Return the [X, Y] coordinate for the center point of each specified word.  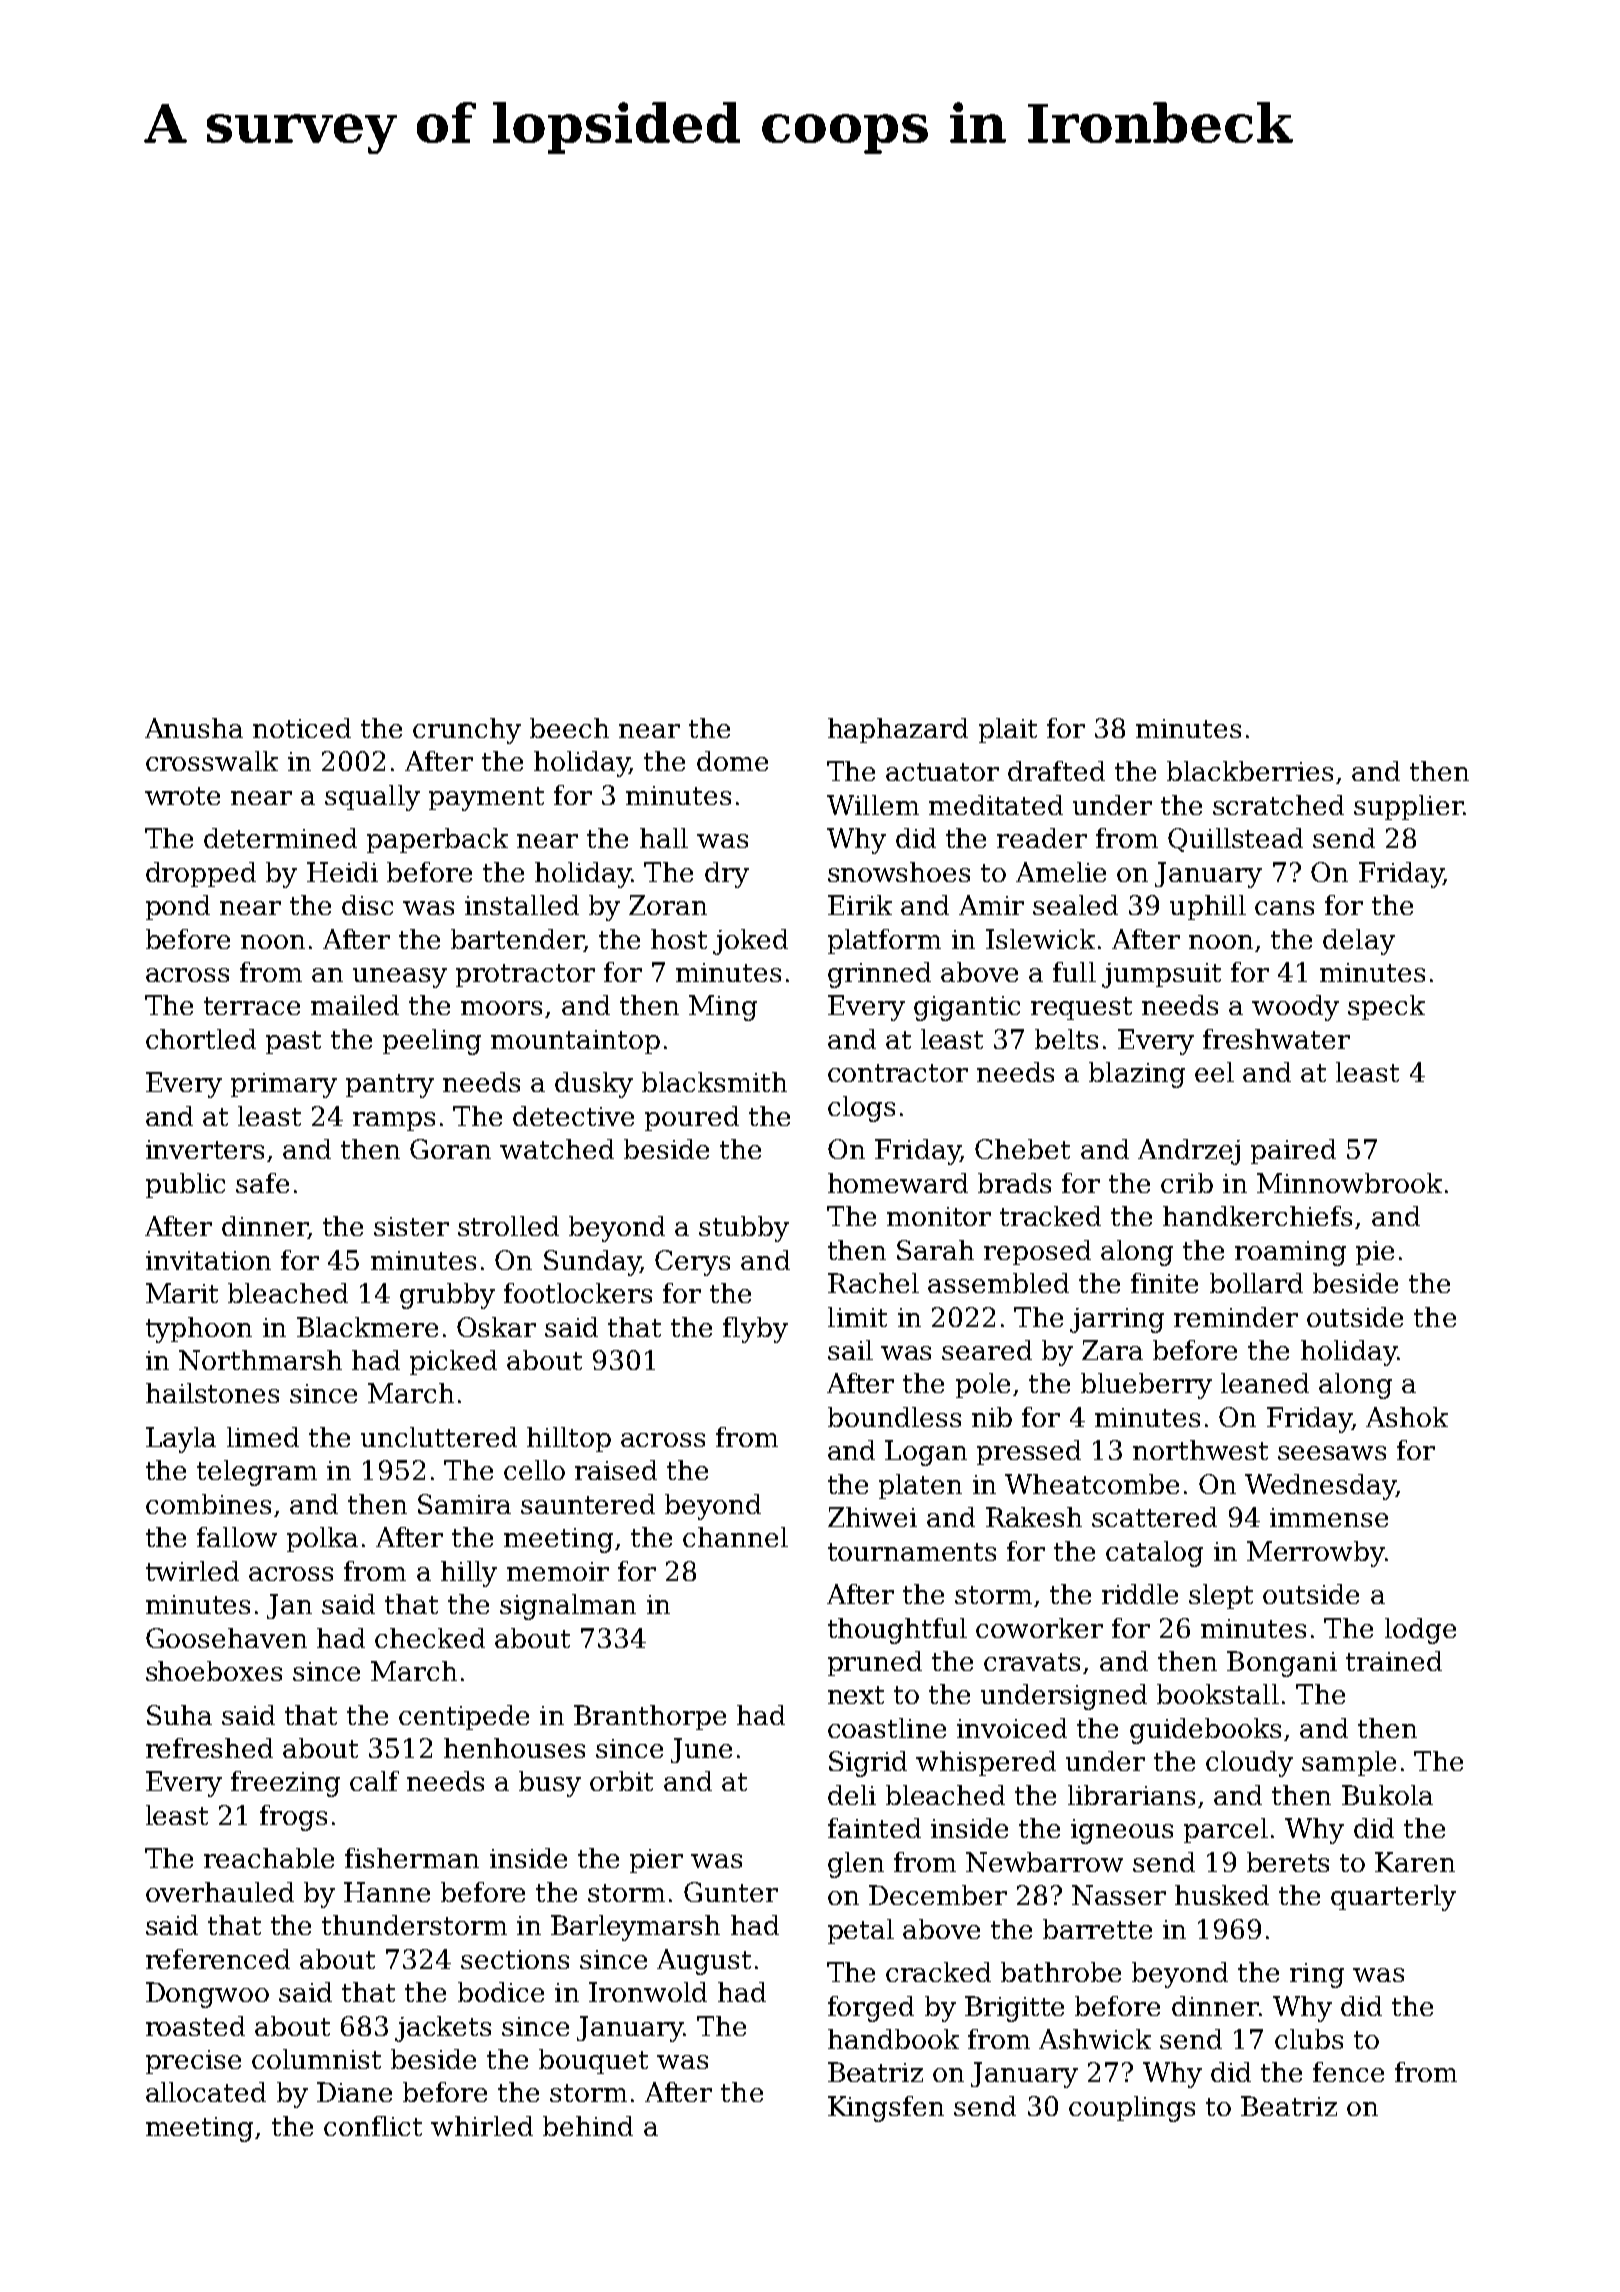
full [1074, 972]
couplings [1132, 2109]
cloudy [1249, 1764]
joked [750, 942]
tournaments [912, 1552]
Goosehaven [226, 1638]
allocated [206, 2092]
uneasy [400, 978]
